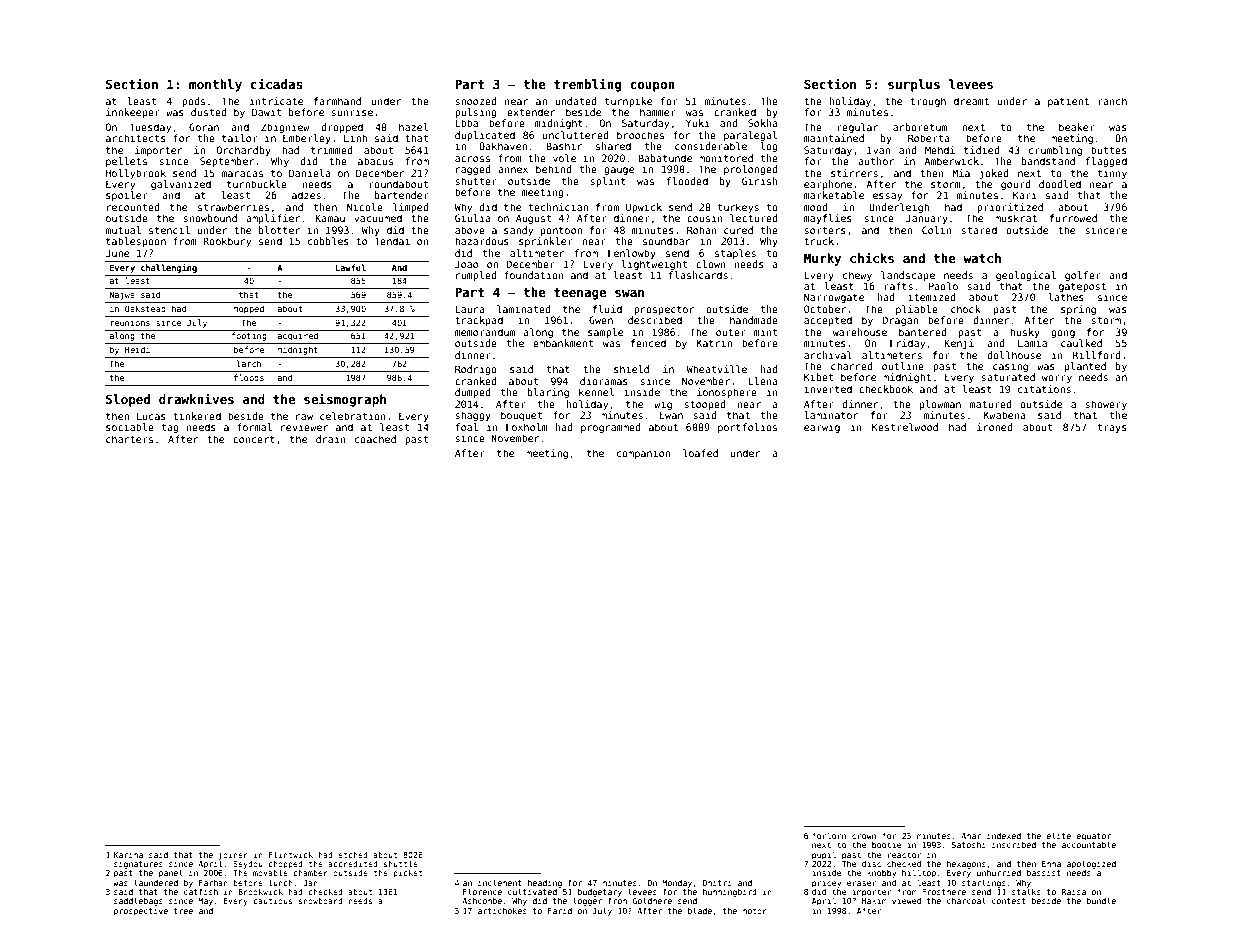 This screenshot has width=1233, height=952. I want to click on coupon, so click(652, 87).
